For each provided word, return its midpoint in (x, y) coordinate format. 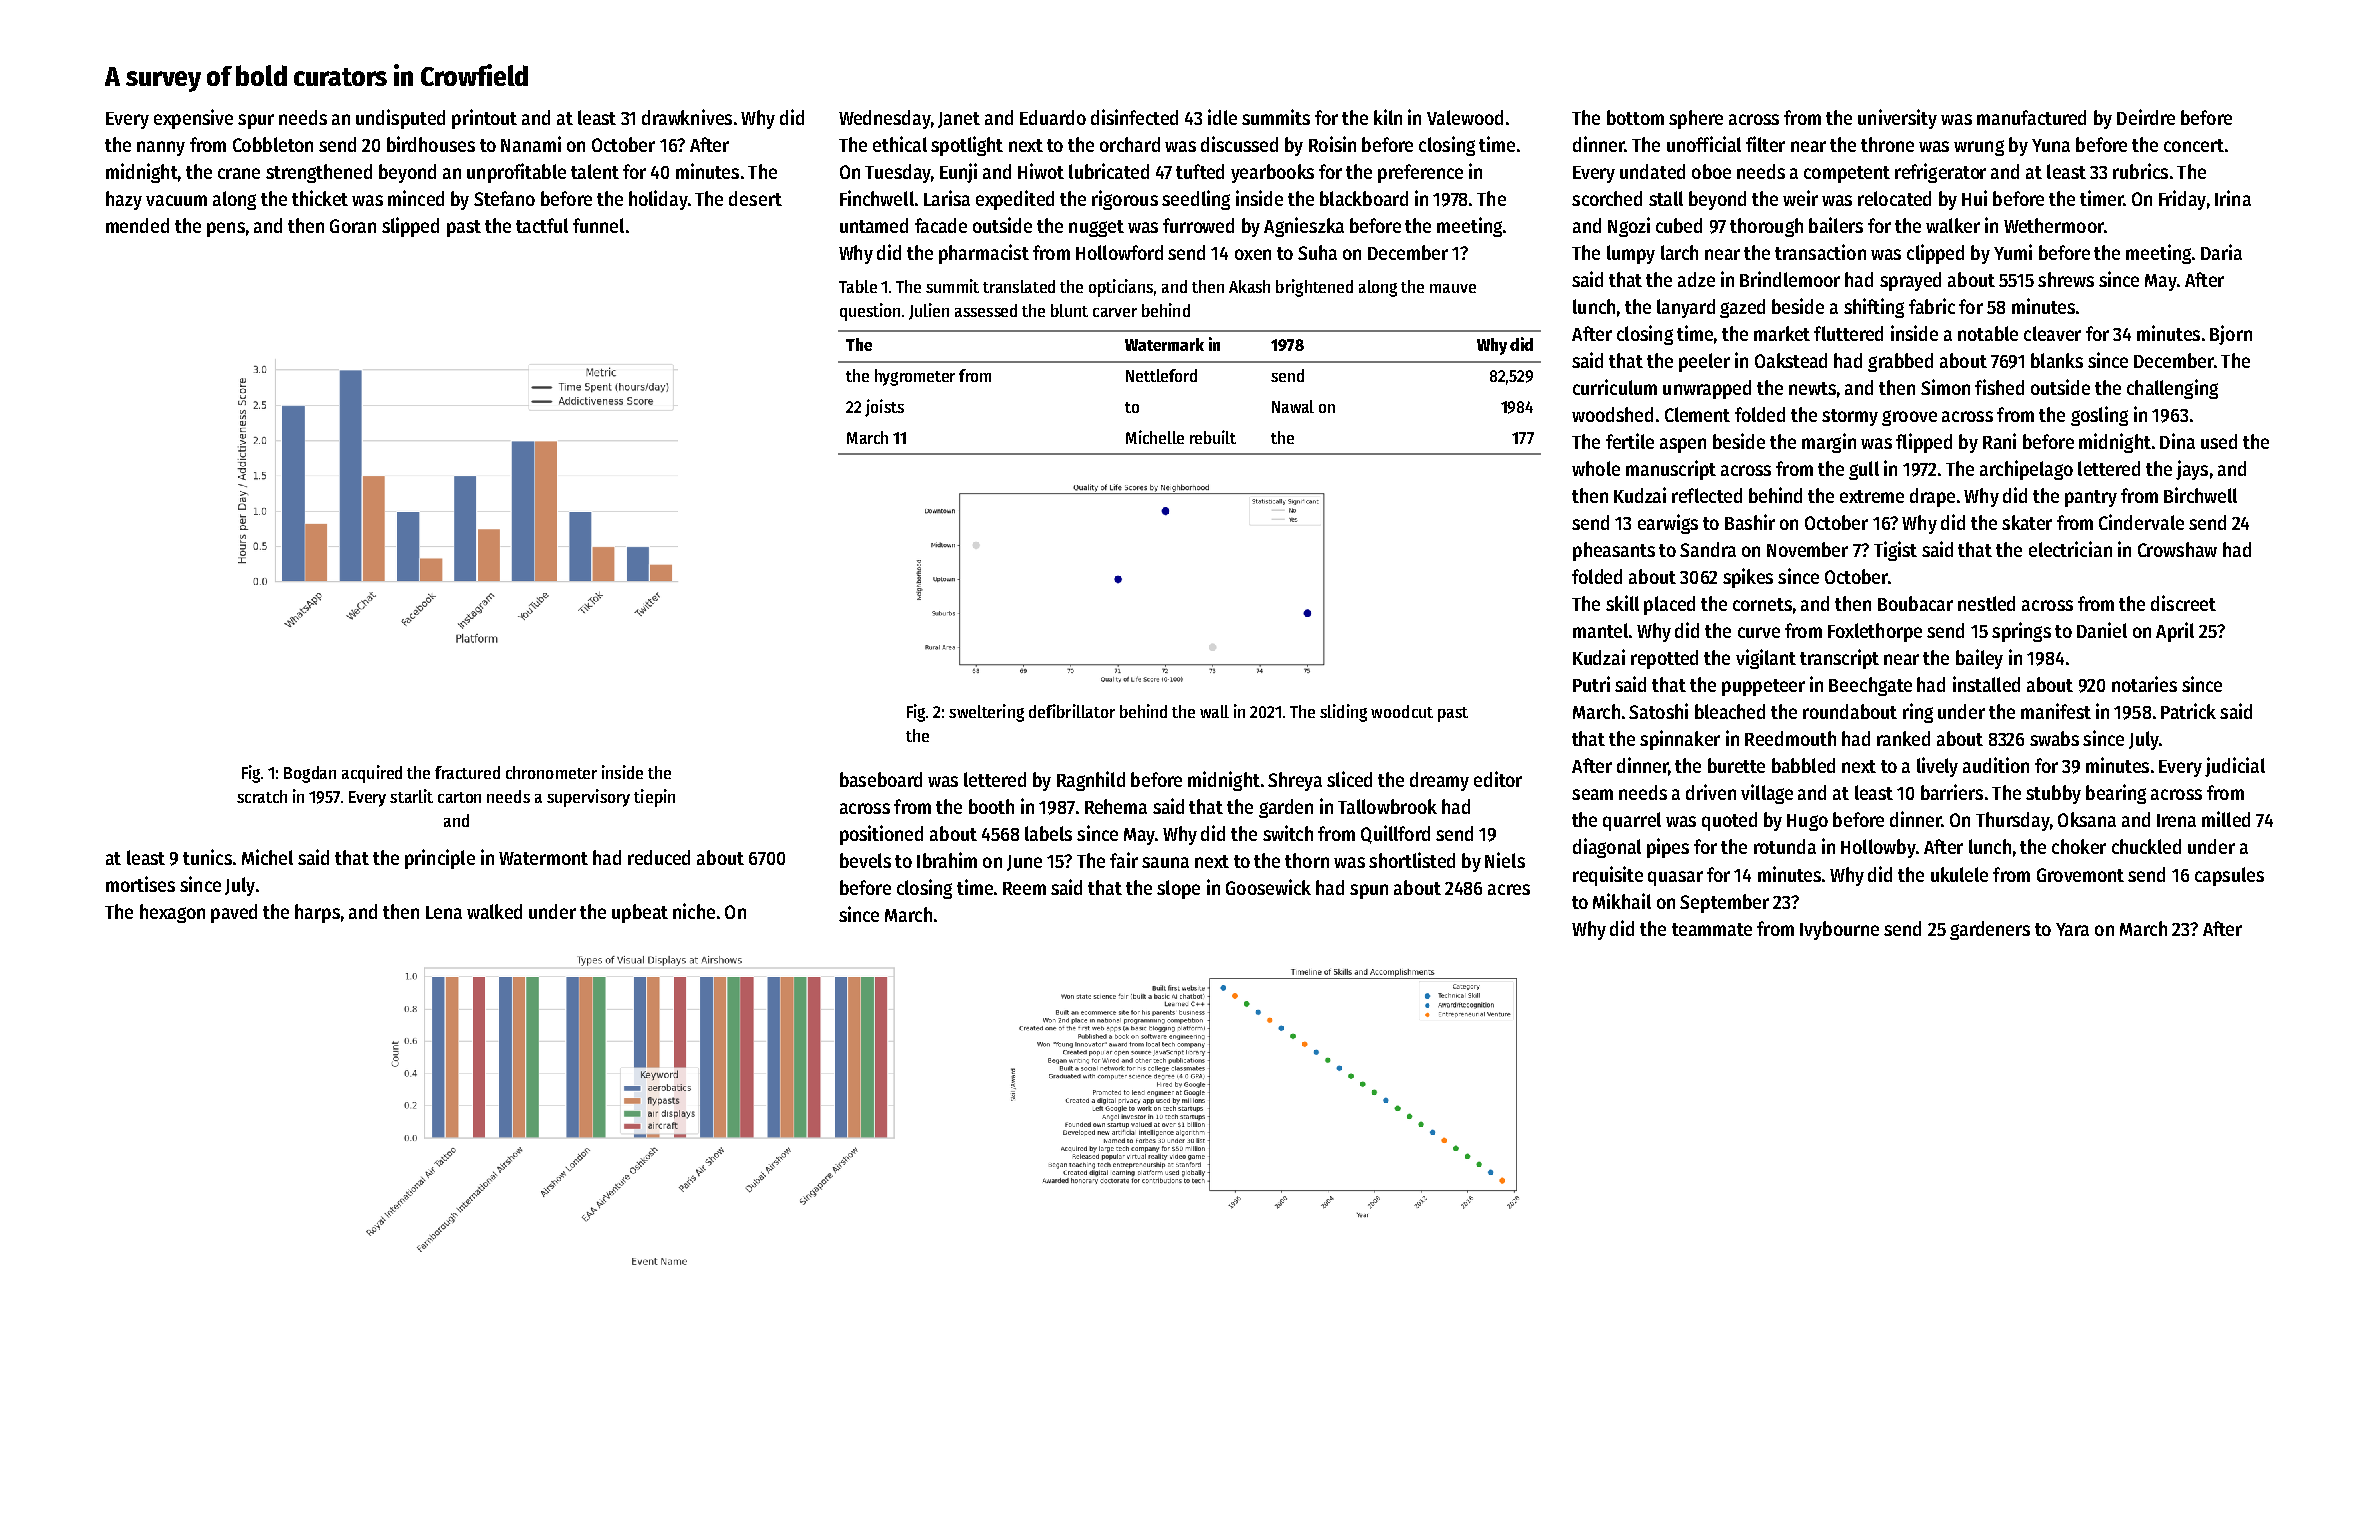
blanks (2057, 360)
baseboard (881, 779)
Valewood (1465, 117)
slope (1178, 889)
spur (256, 121)
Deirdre (2146, 117)
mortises (140, 884)
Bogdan (310, 774)
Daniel (2102, 630)
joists (884, 408)
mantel (1600, 630)
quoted (1729, 821)
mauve (1453, 288)
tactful (542, 225)
